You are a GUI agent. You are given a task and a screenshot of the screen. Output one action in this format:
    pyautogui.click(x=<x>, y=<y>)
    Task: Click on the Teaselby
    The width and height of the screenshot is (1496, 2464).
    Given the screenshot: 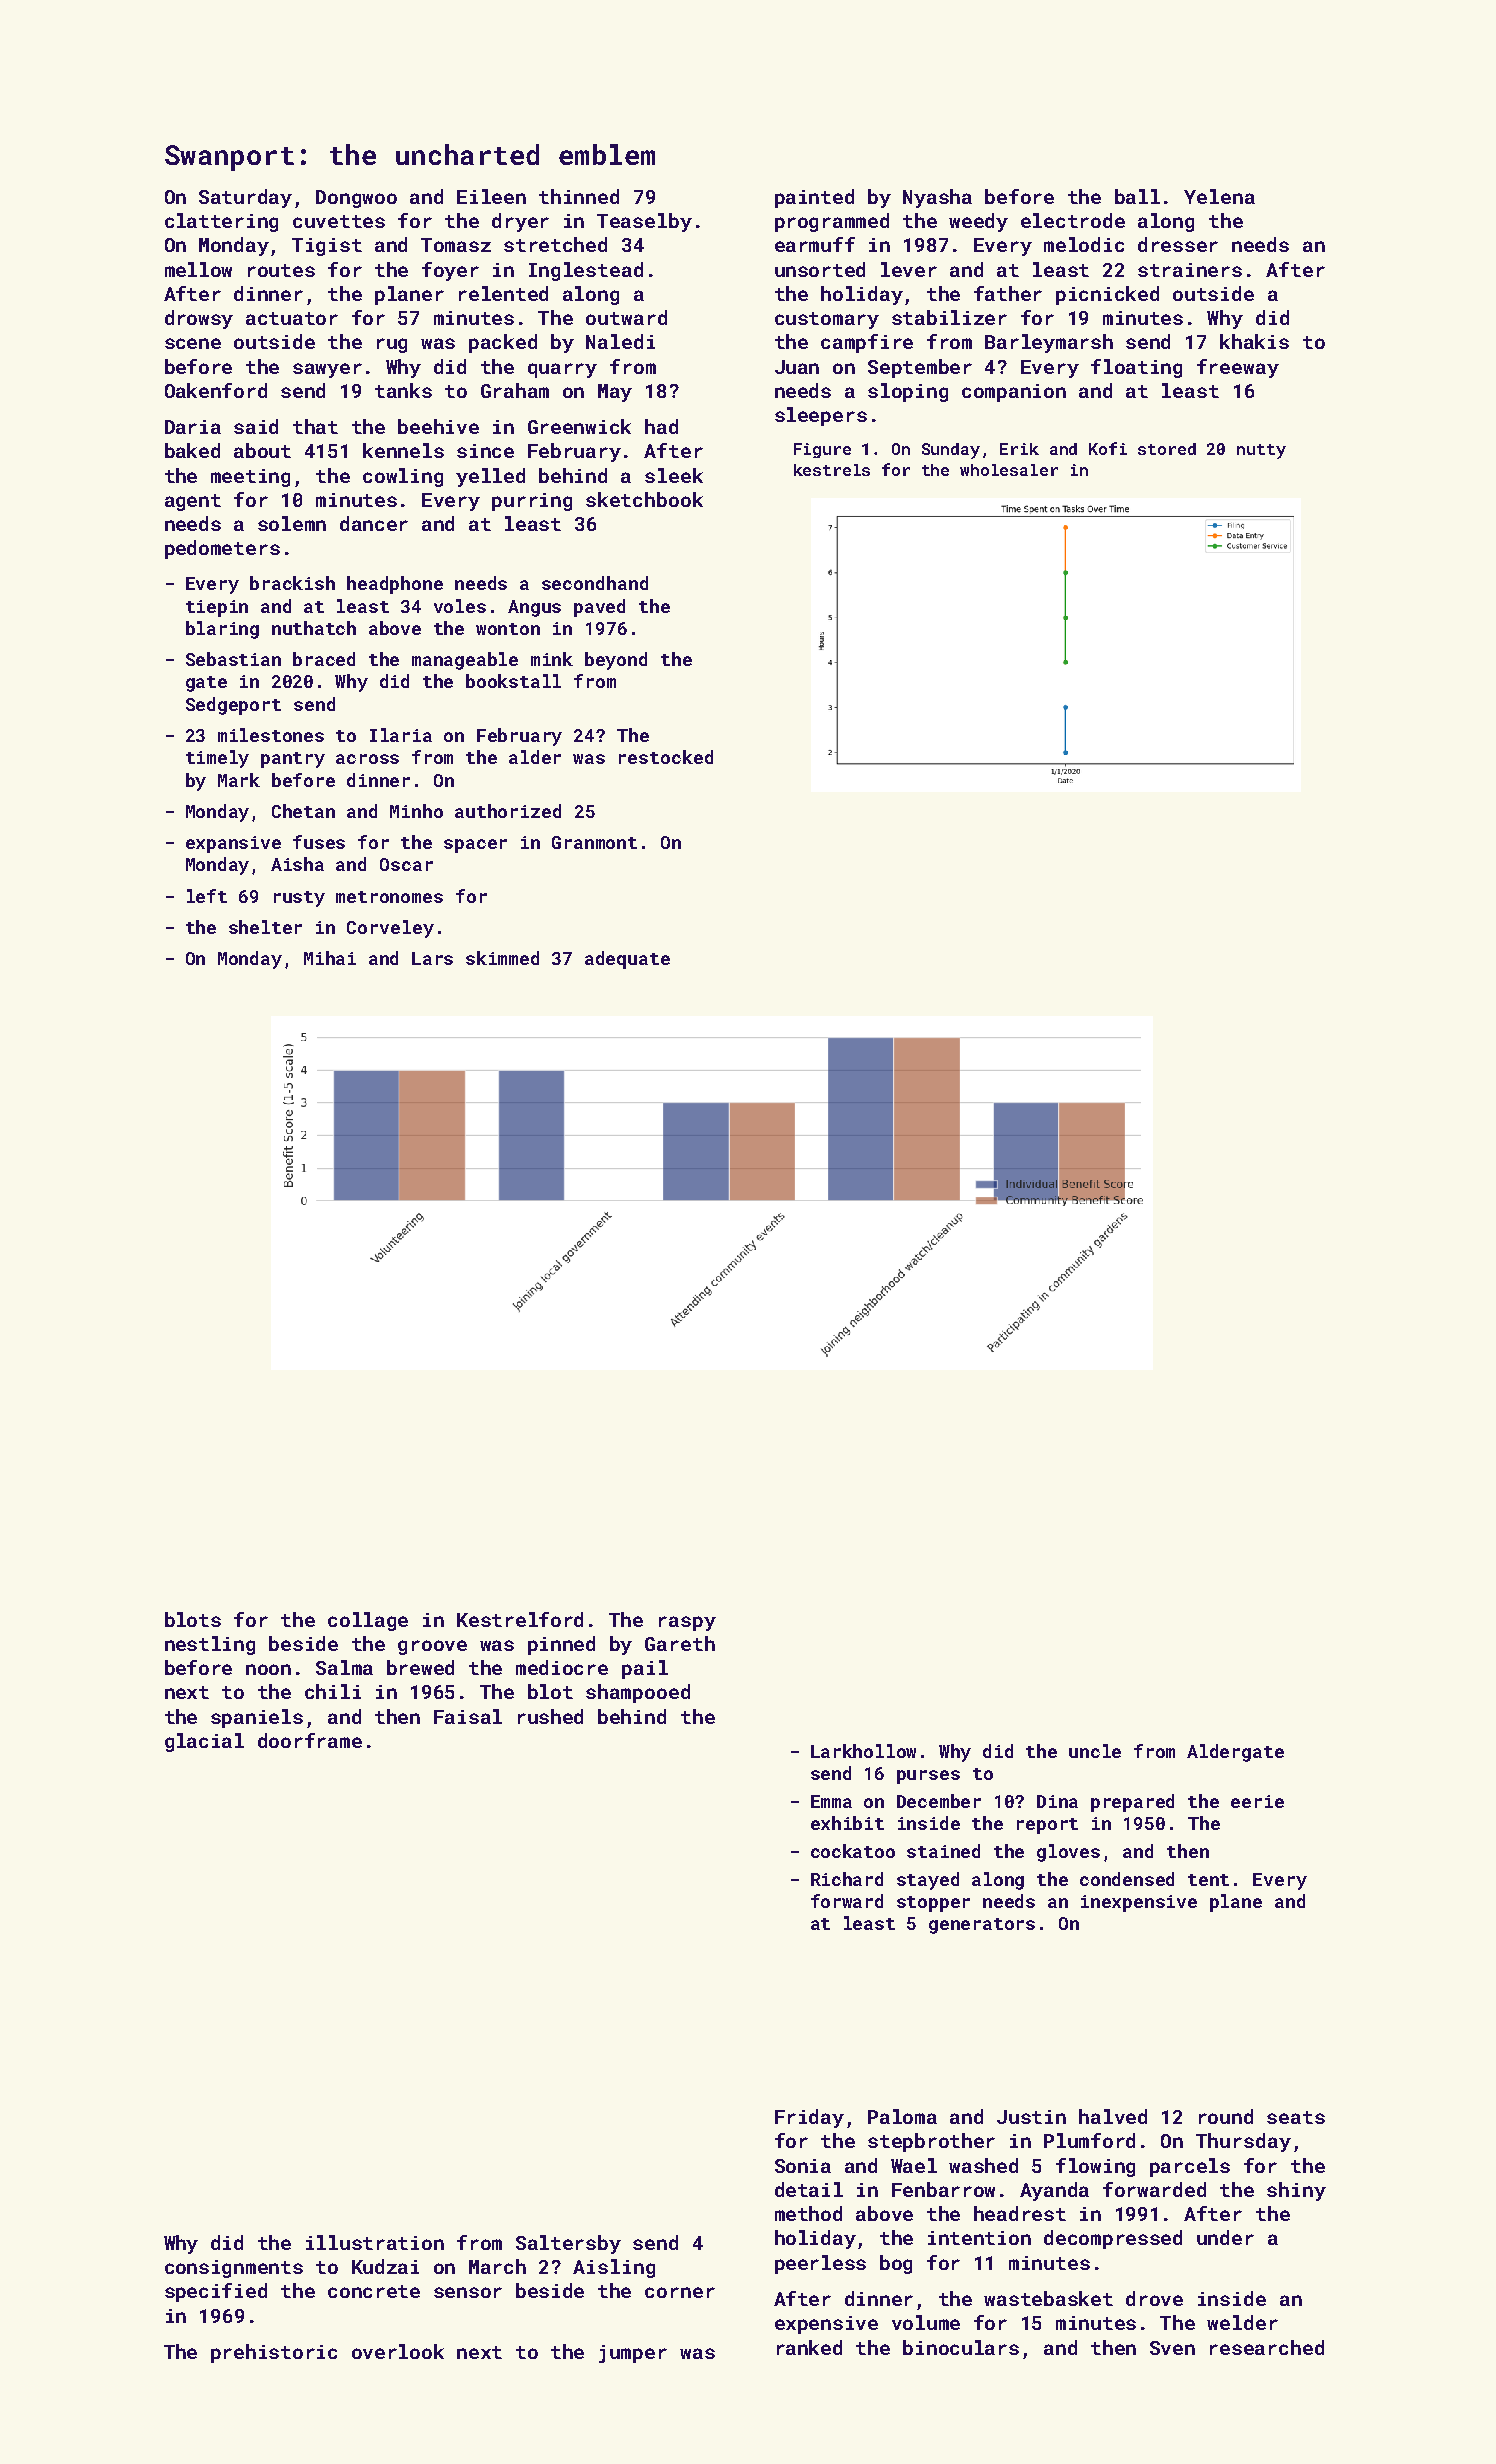 What is the action you would take?
    pyautogui.click(x=644, y=222)
